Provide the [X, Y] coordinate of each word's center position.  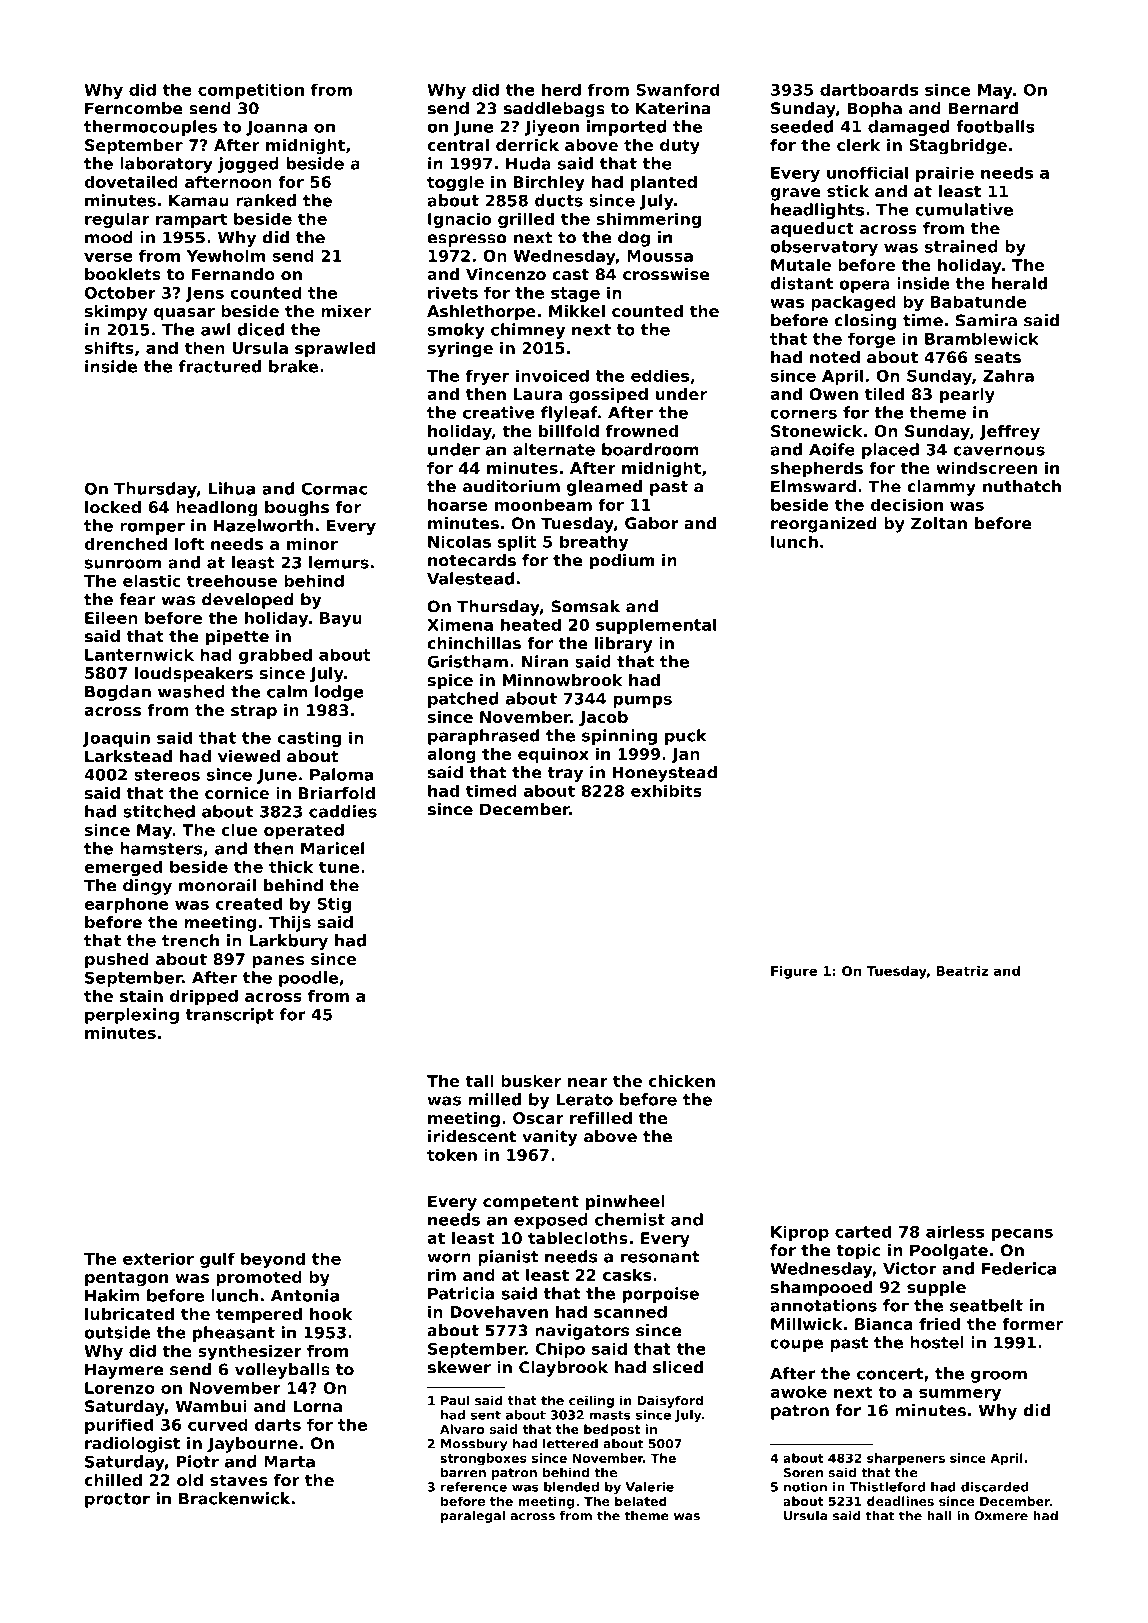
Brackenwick [234, 1498]
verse [108, 257]
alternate [554, 449]
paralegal [473, 1517]
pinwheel [625, 1203]
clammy [941, 488]
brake [293, 366]
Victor [910, 1268]
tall [479, 1081]
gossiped [608, 396]
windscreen [986, 468]
